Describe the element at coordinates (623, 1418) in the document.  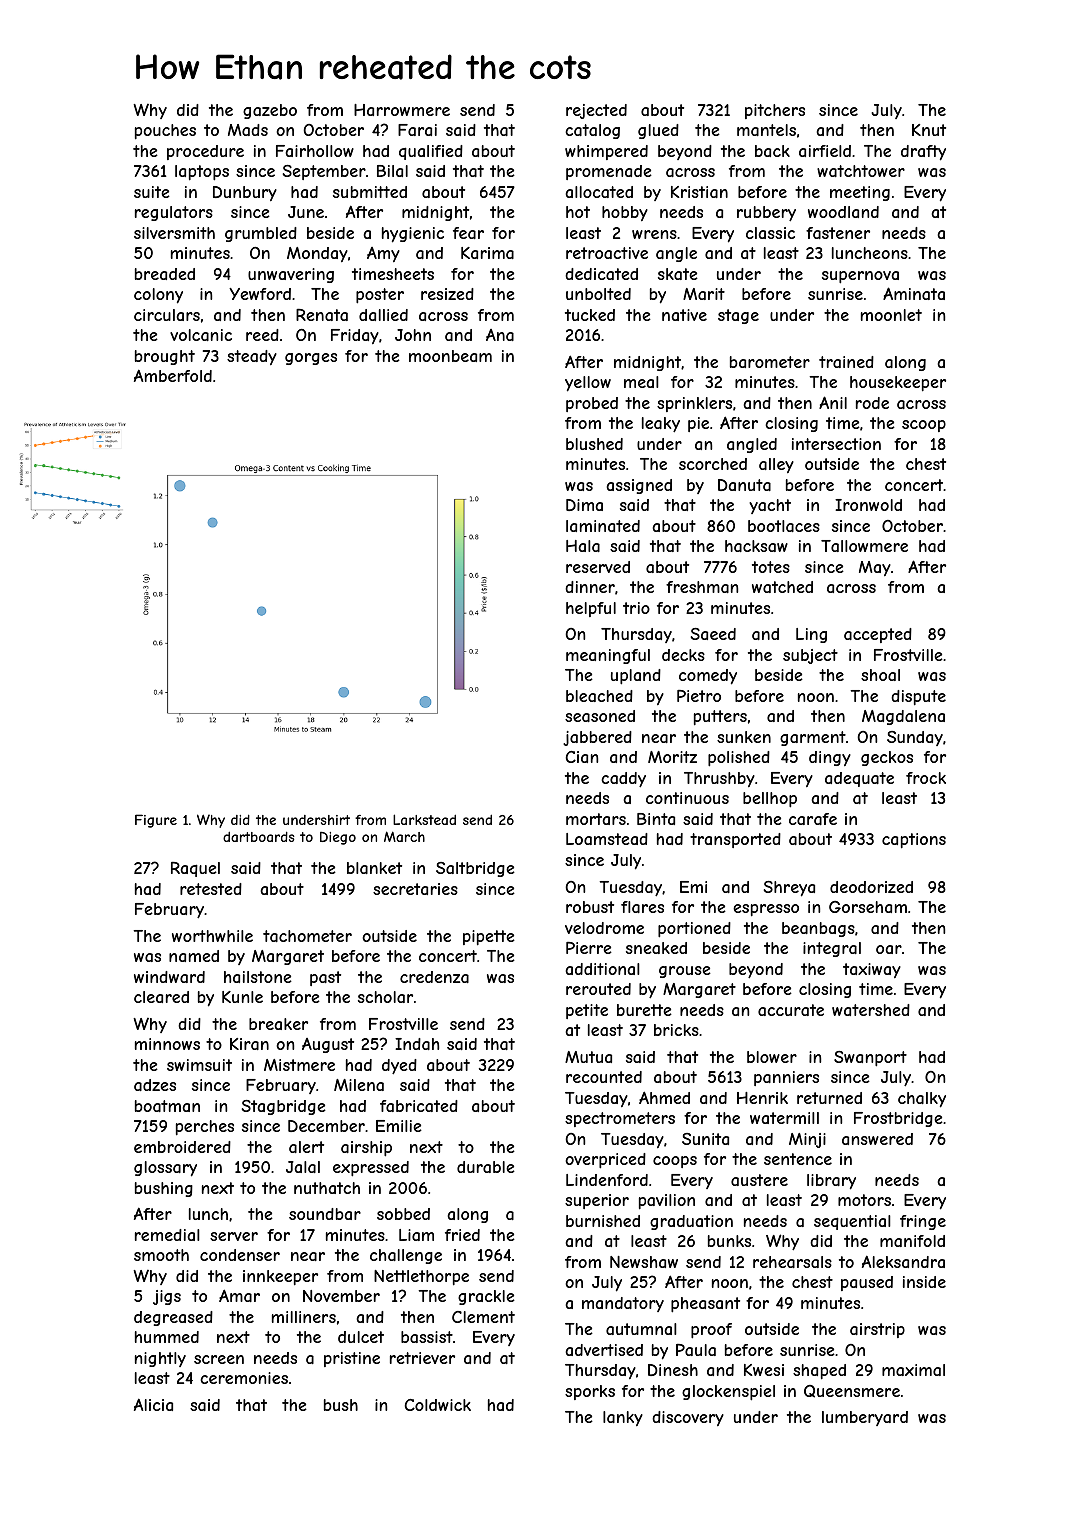
I see `lanky` at that location.
